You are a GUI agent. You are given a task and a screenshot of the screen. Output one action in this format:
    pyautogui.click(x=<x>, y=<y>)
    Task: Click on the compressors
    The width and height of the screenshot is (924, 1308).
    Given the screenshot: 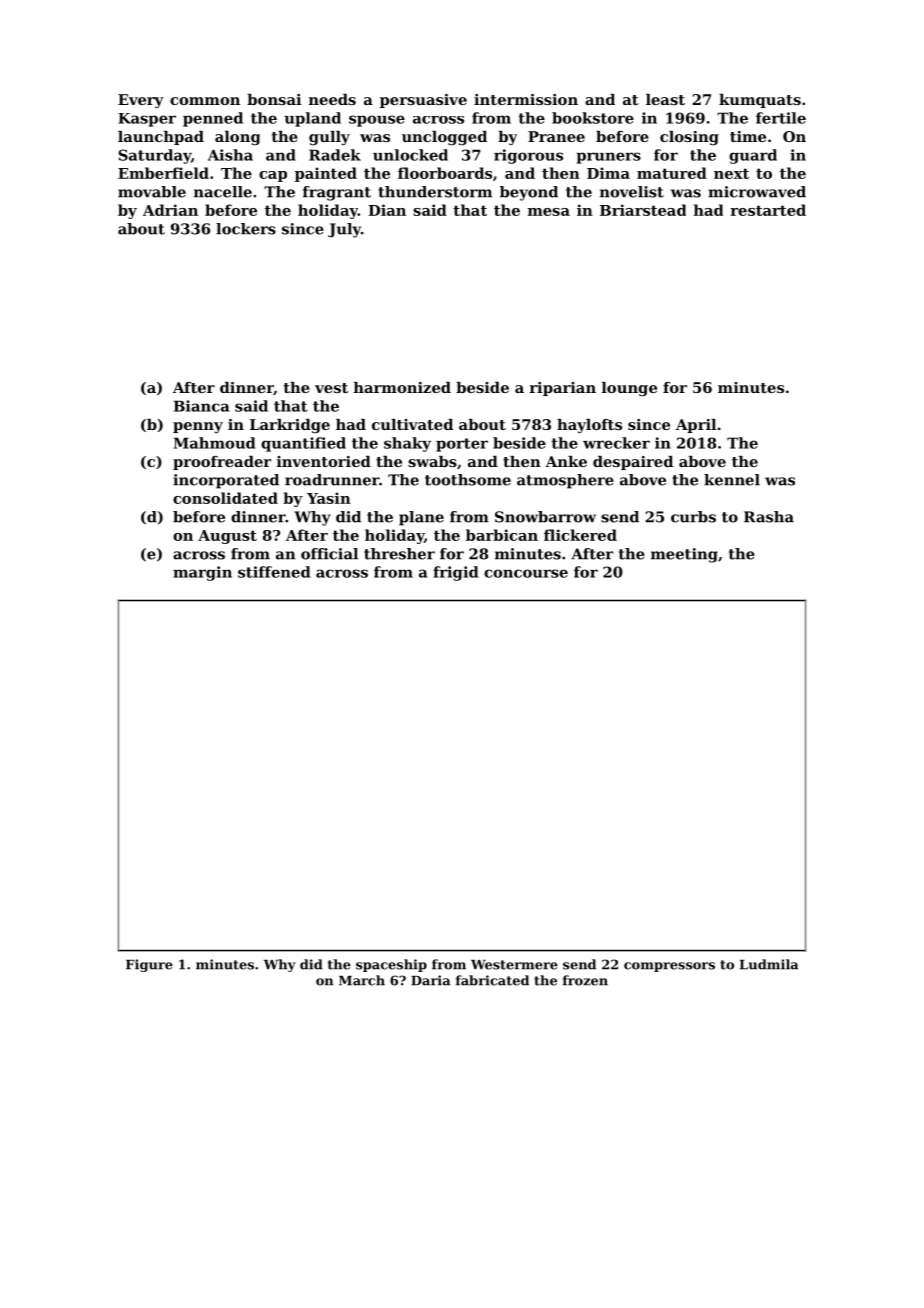 What is the action you would take?
    pyautogui.click(x=669, y=967)
